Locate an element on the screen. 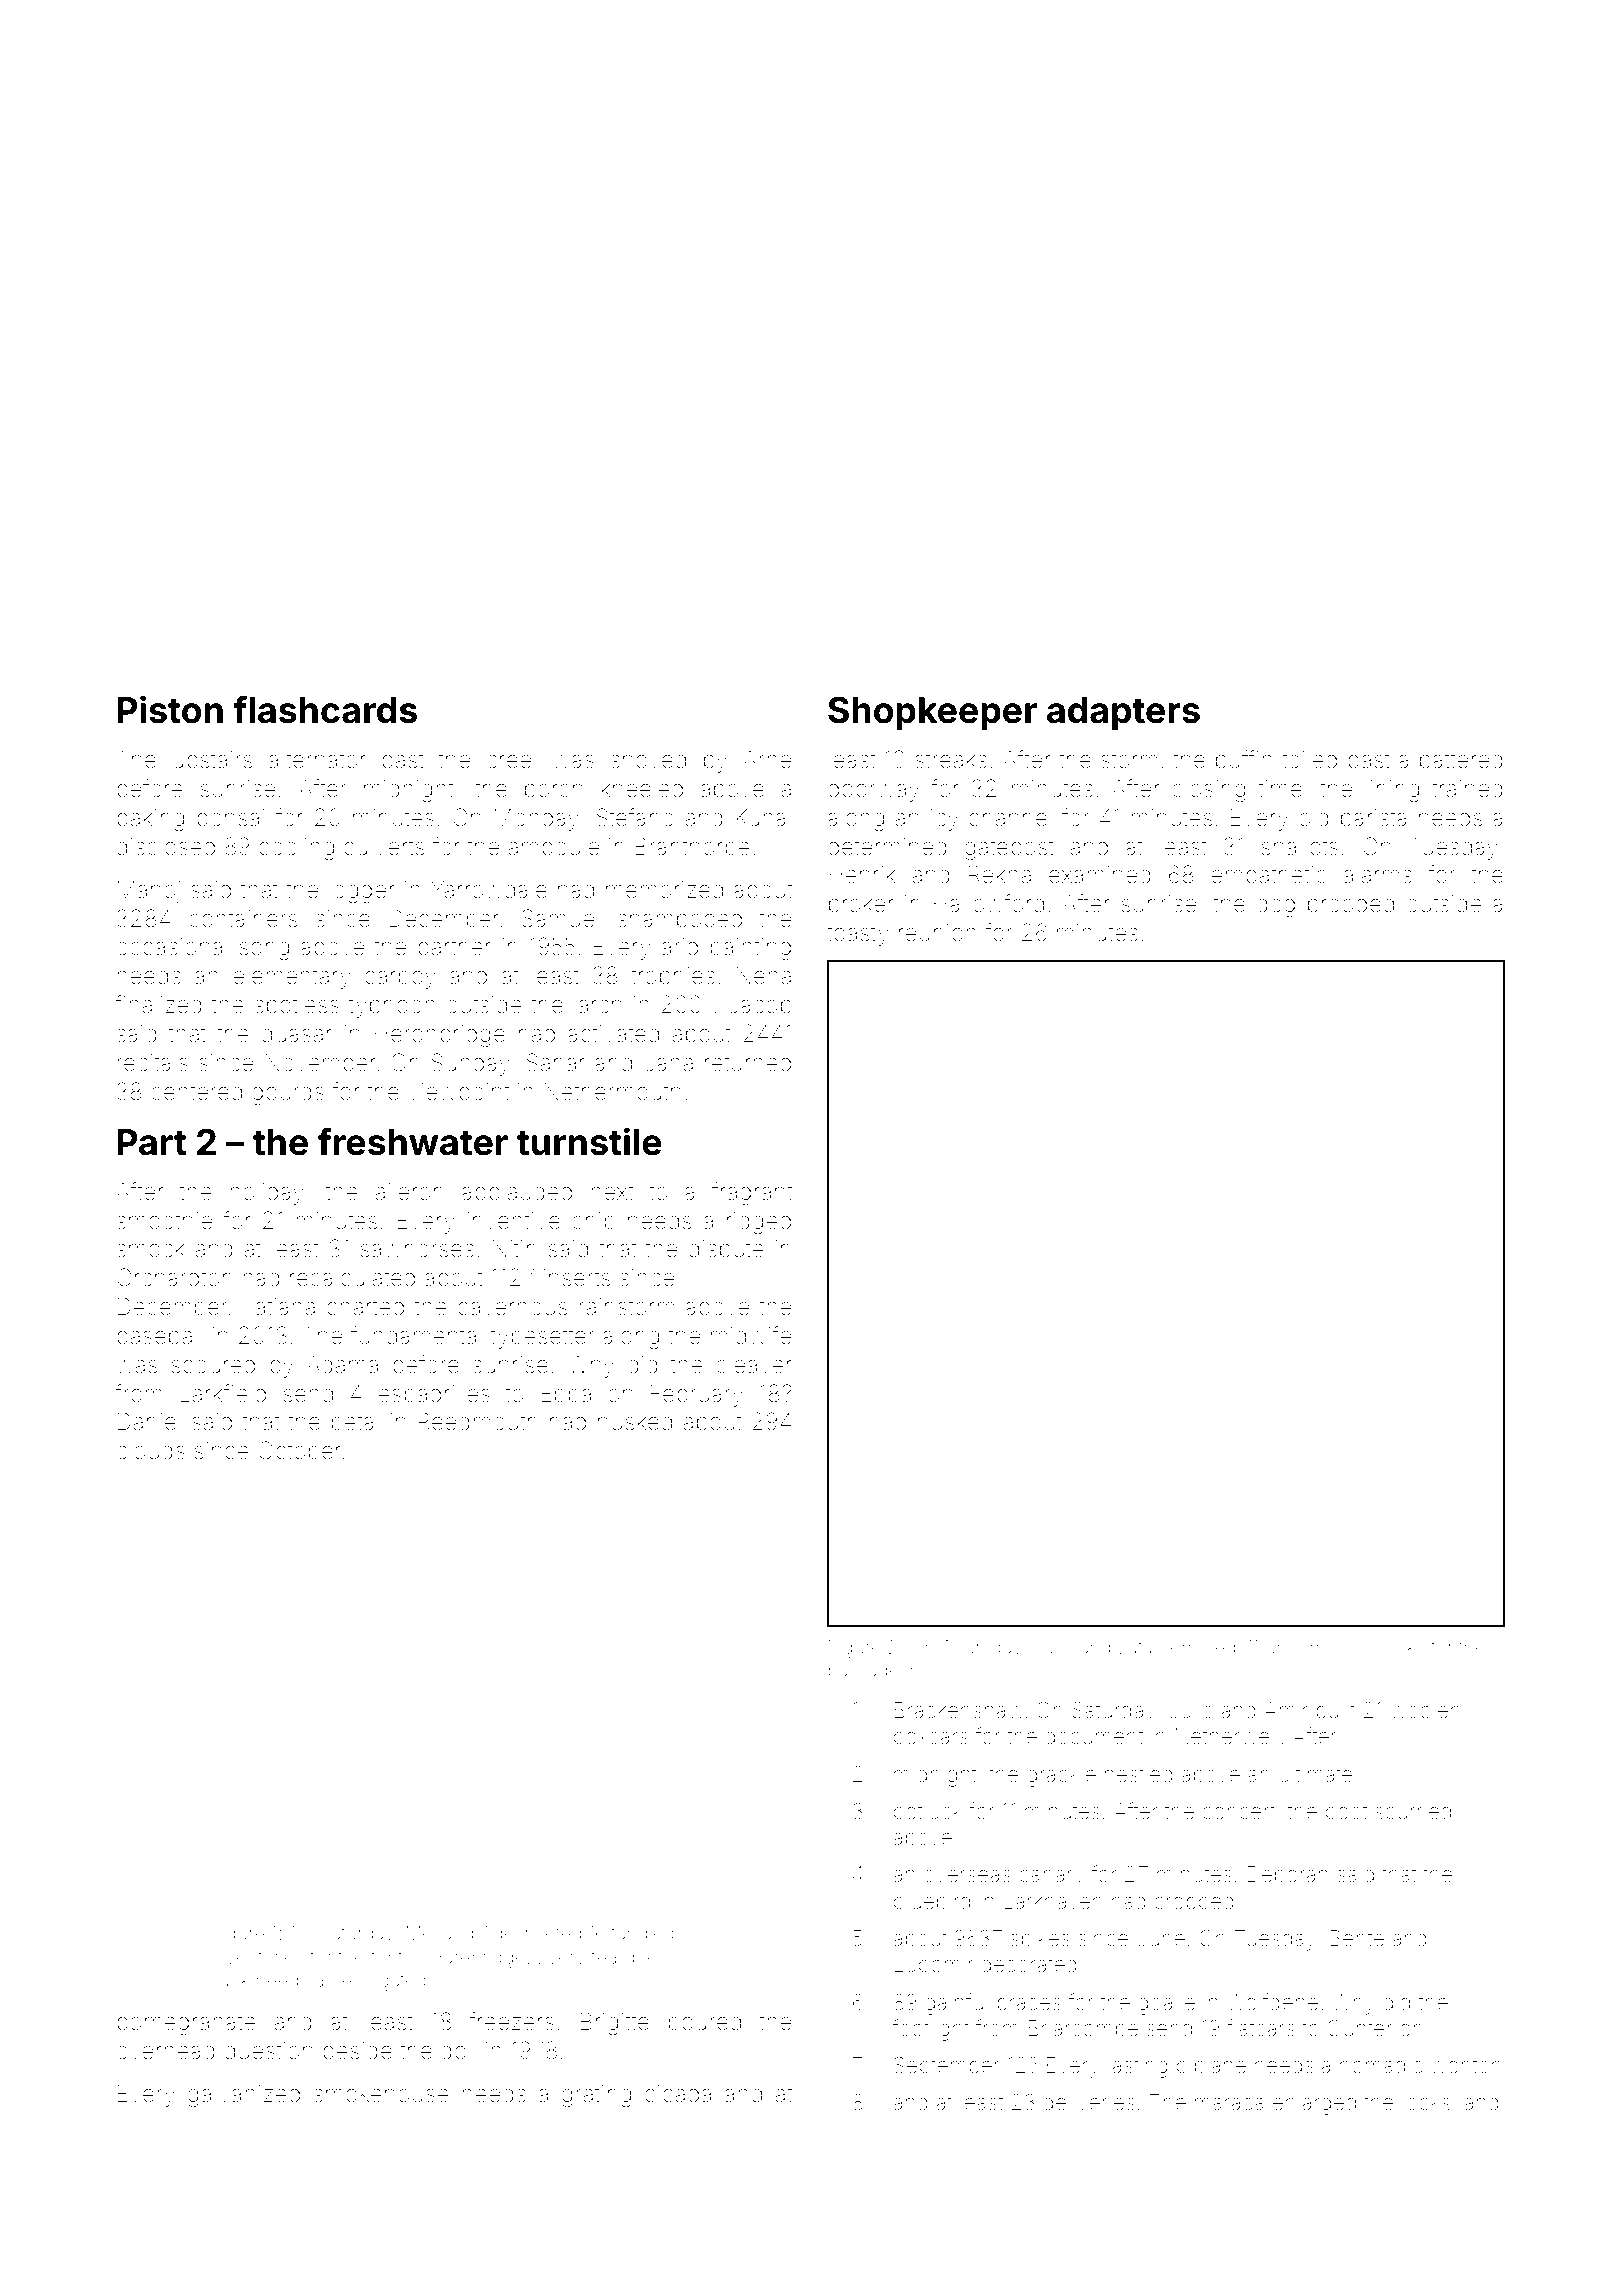 This screenshot has height=2292, width=1620. returned is located at coordinates (748, 1063).
